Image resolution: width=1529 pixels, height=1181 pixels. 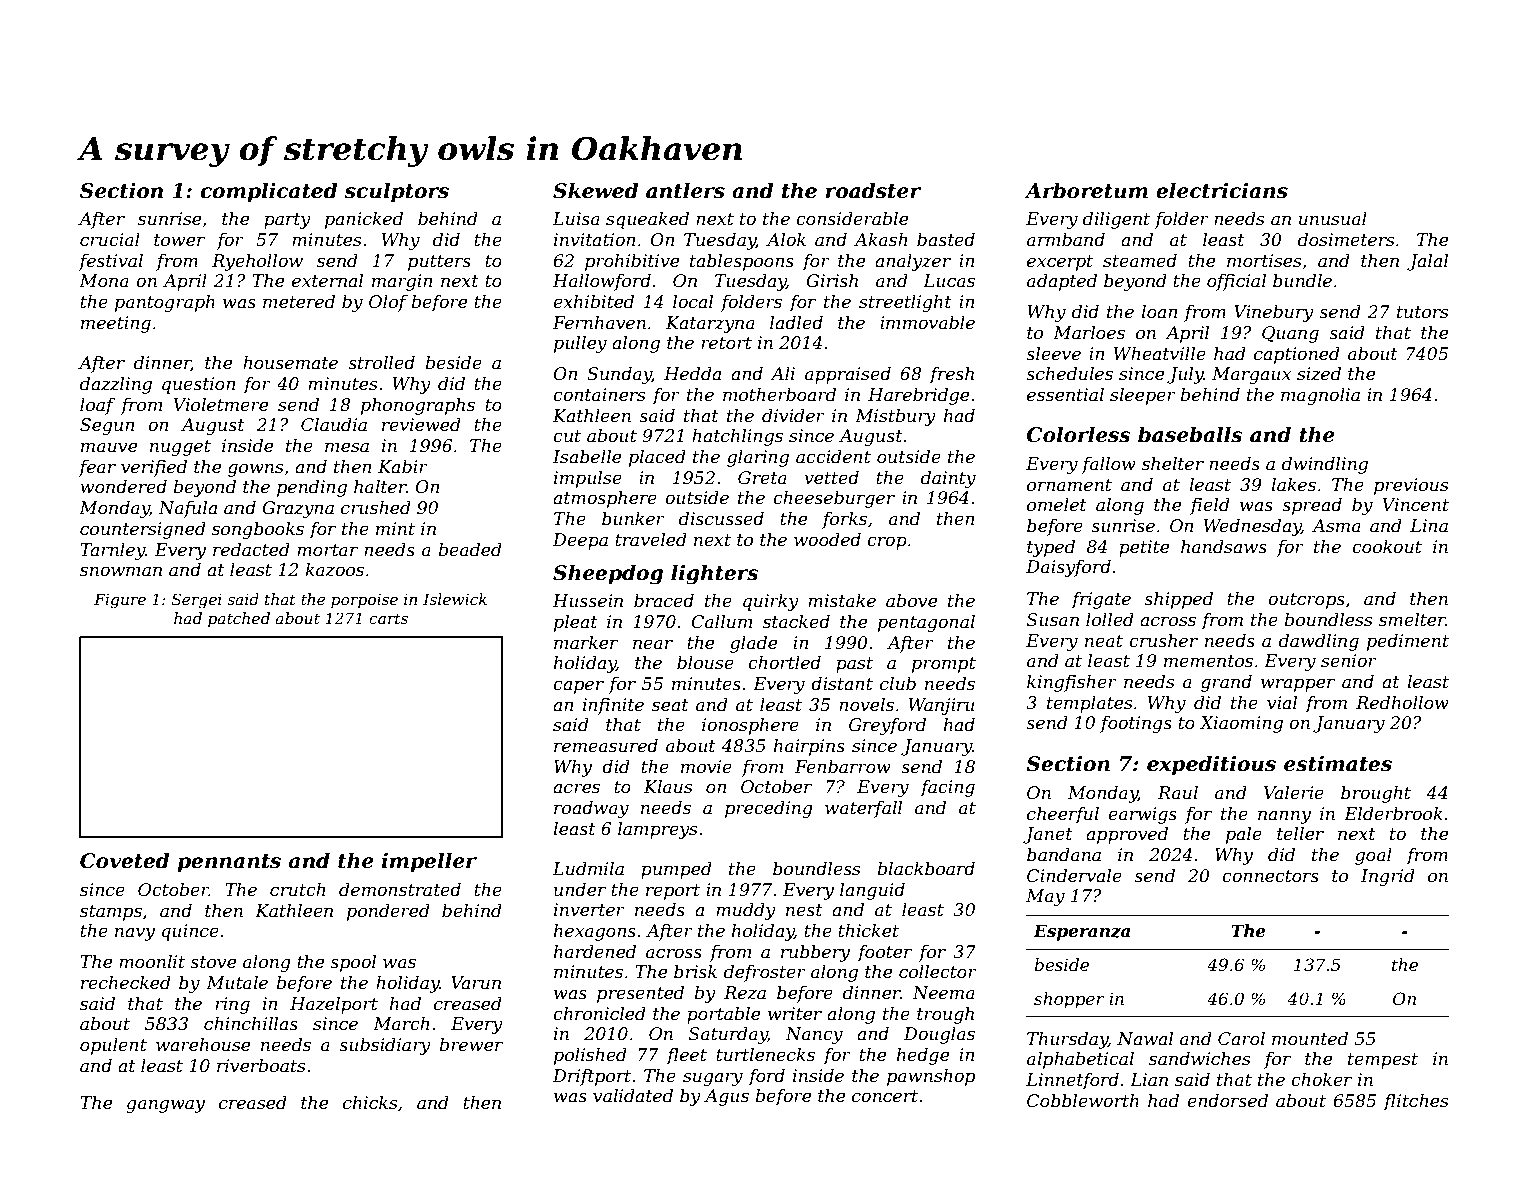 I want to click on hatchlings, so click(x=737, y=437).
